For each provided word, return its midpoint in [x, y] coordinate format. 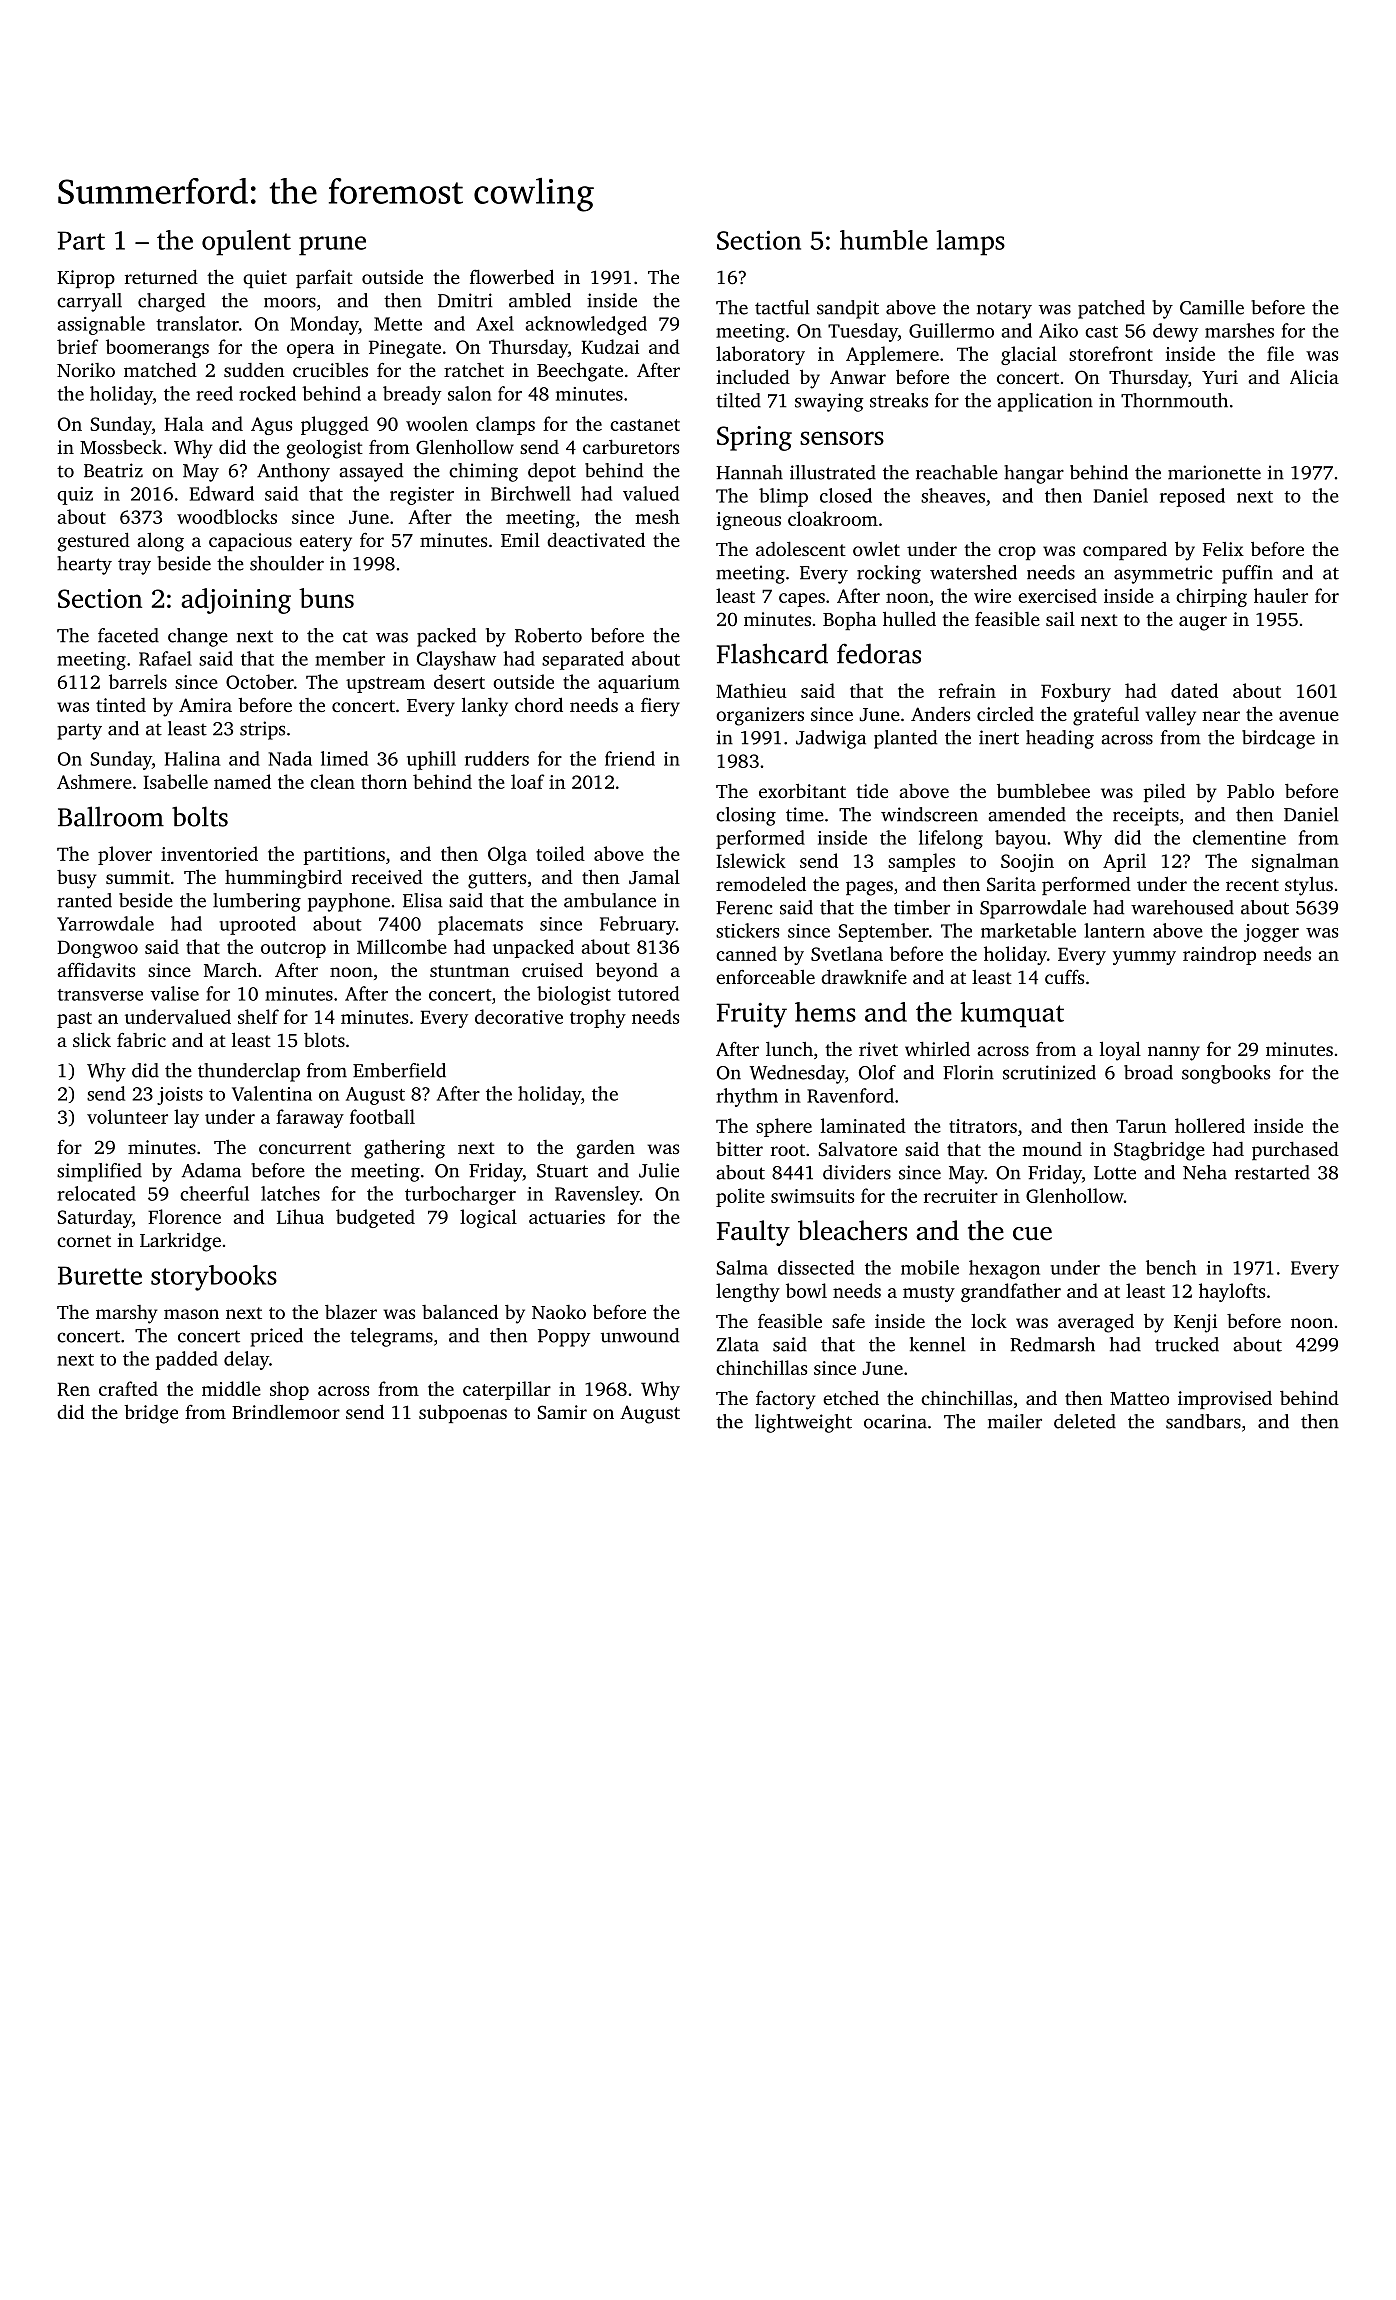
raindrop [1219, 955]
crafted [128, 1388]
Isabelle [175, 781]
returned [161, 276]
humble [884, 240]
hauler [1281, 595]
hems [825, 1012]
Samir [562, 1412]
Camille [1212, 307]
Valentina [272, 1093]
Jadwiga [831, 739]
